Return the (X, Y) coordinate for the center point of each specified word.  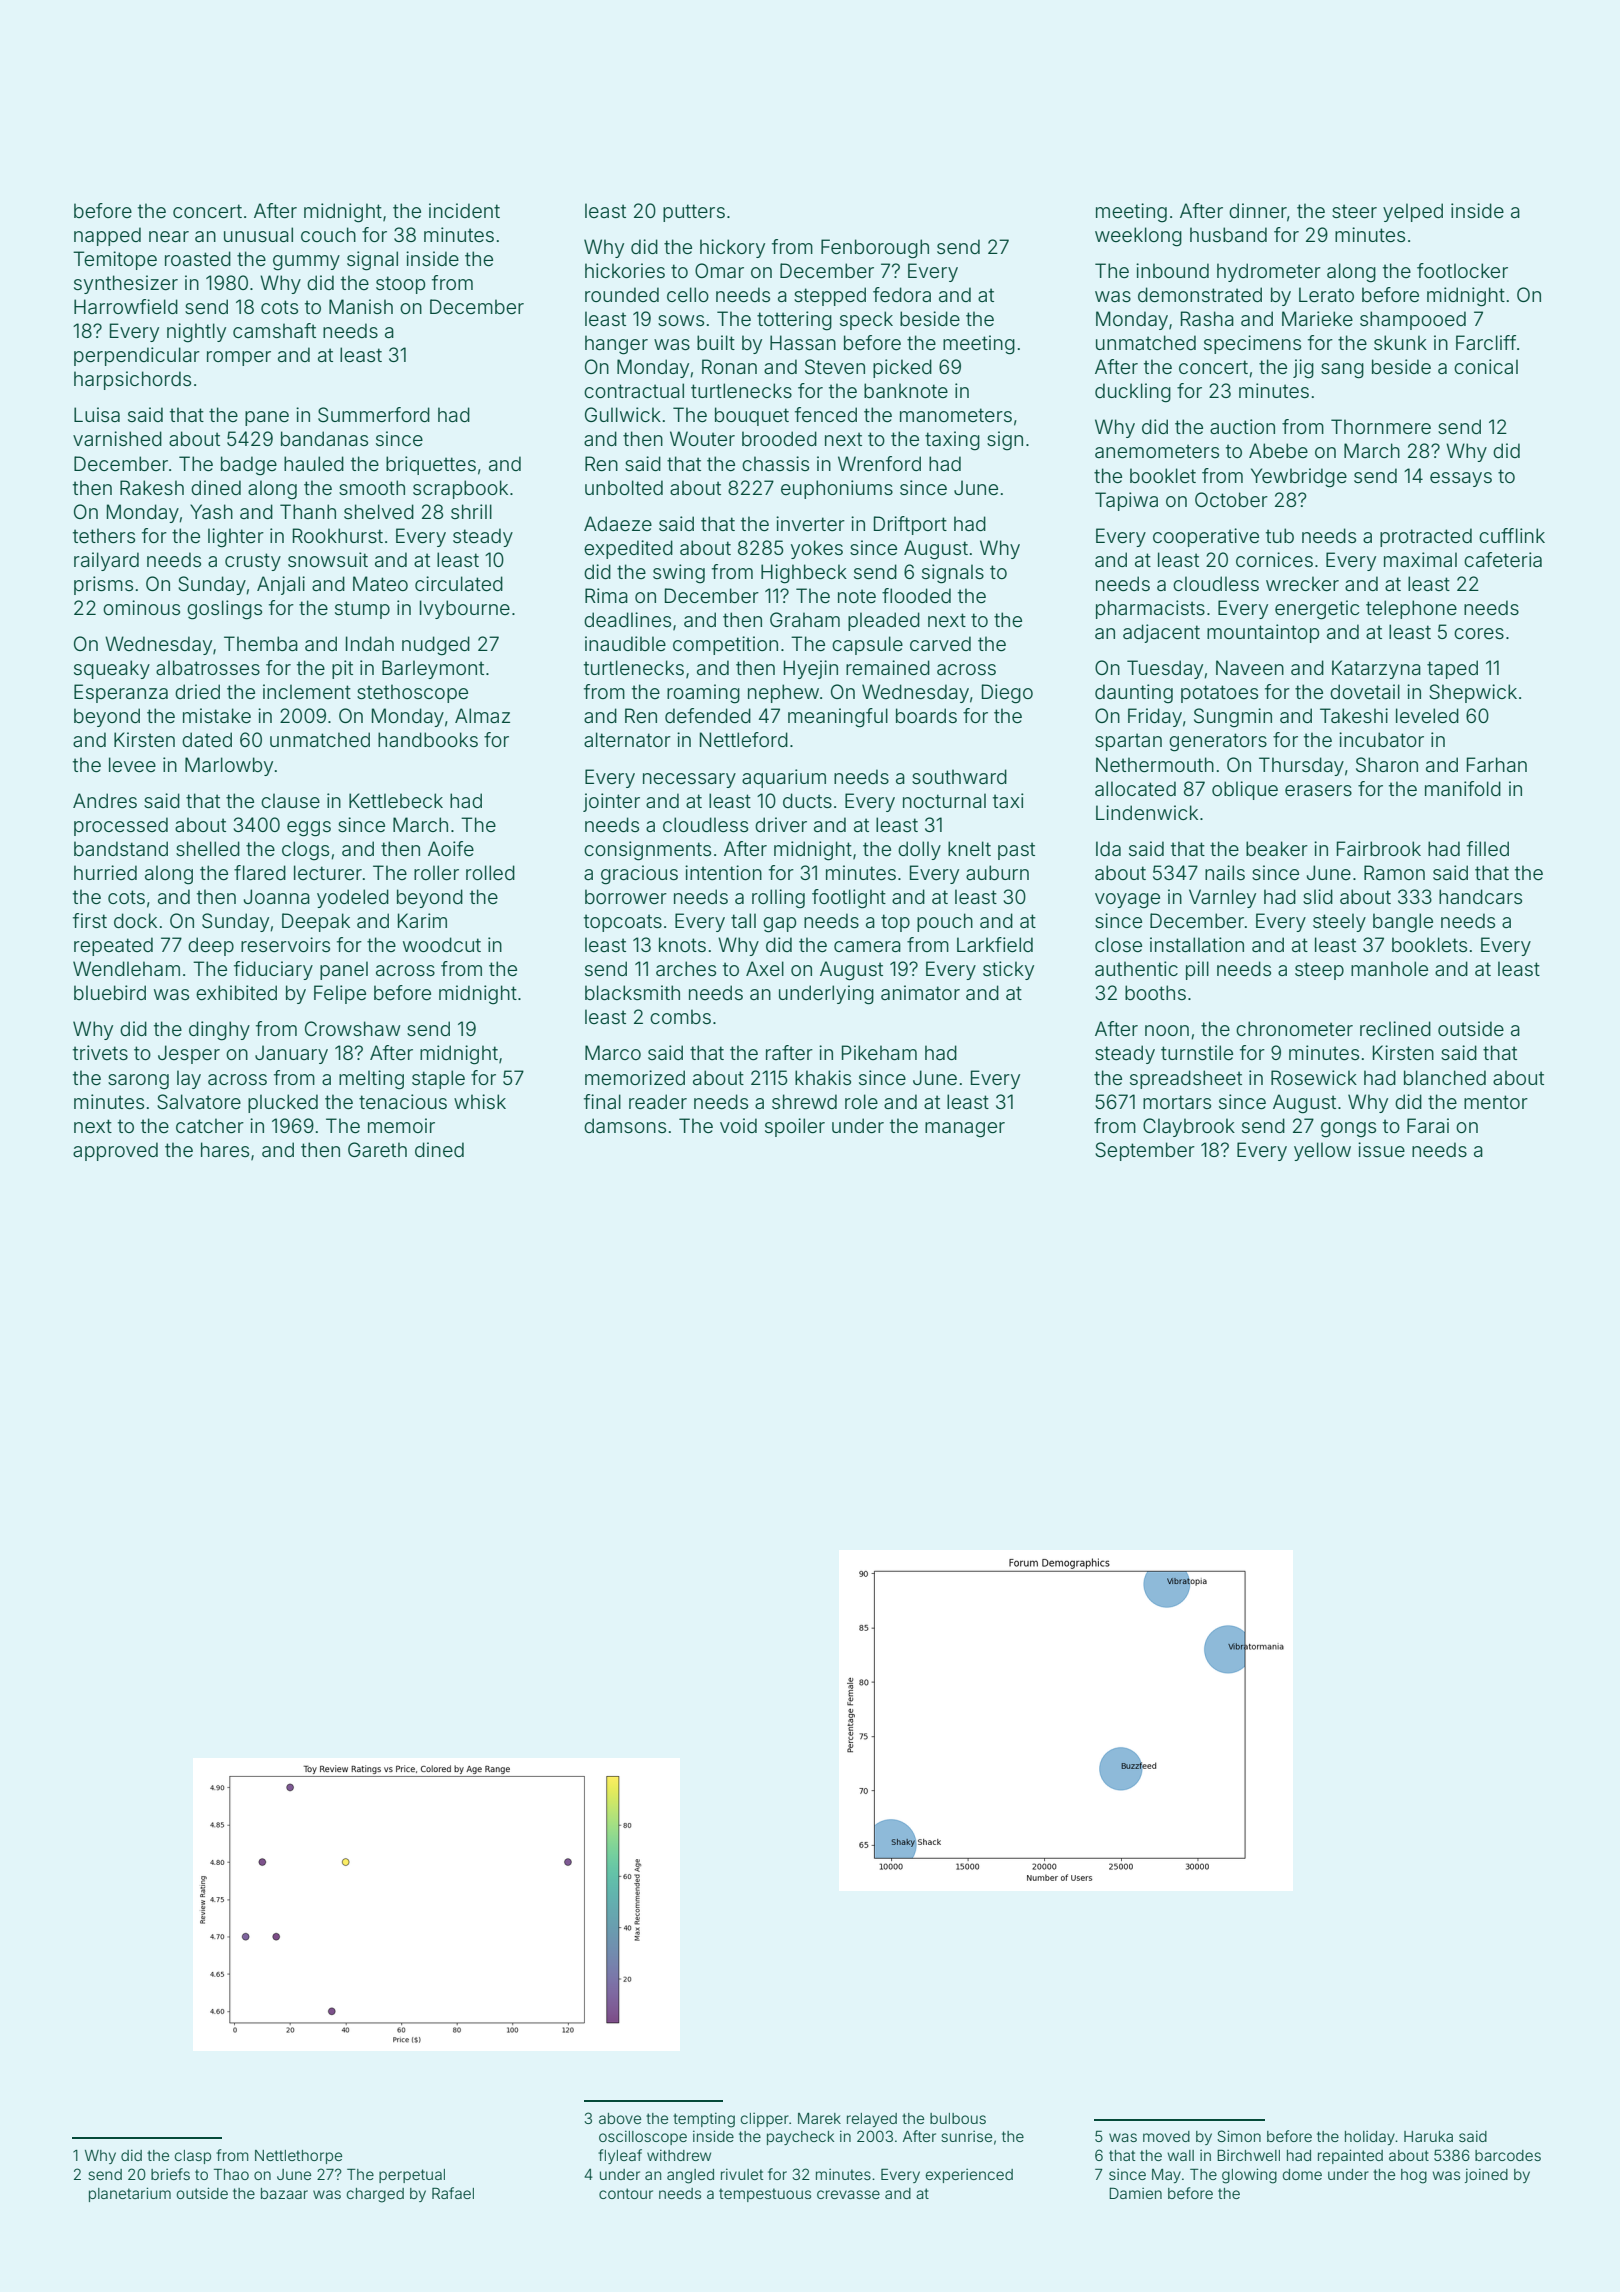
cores (1479, 633)
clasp (193, 2157)
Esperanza (121, 693)
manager (965, 1130)
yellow (1322, 1151)
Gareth (377, 1149)
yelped (1413, 212)
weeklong (1138, 237)
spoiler (795, 1127)
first (90, 920)
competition (725, 645)
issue (1381, 1149)
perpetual (412, 2176)
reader (658, 1101)
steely (1339, 922)
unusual (258, 234)
